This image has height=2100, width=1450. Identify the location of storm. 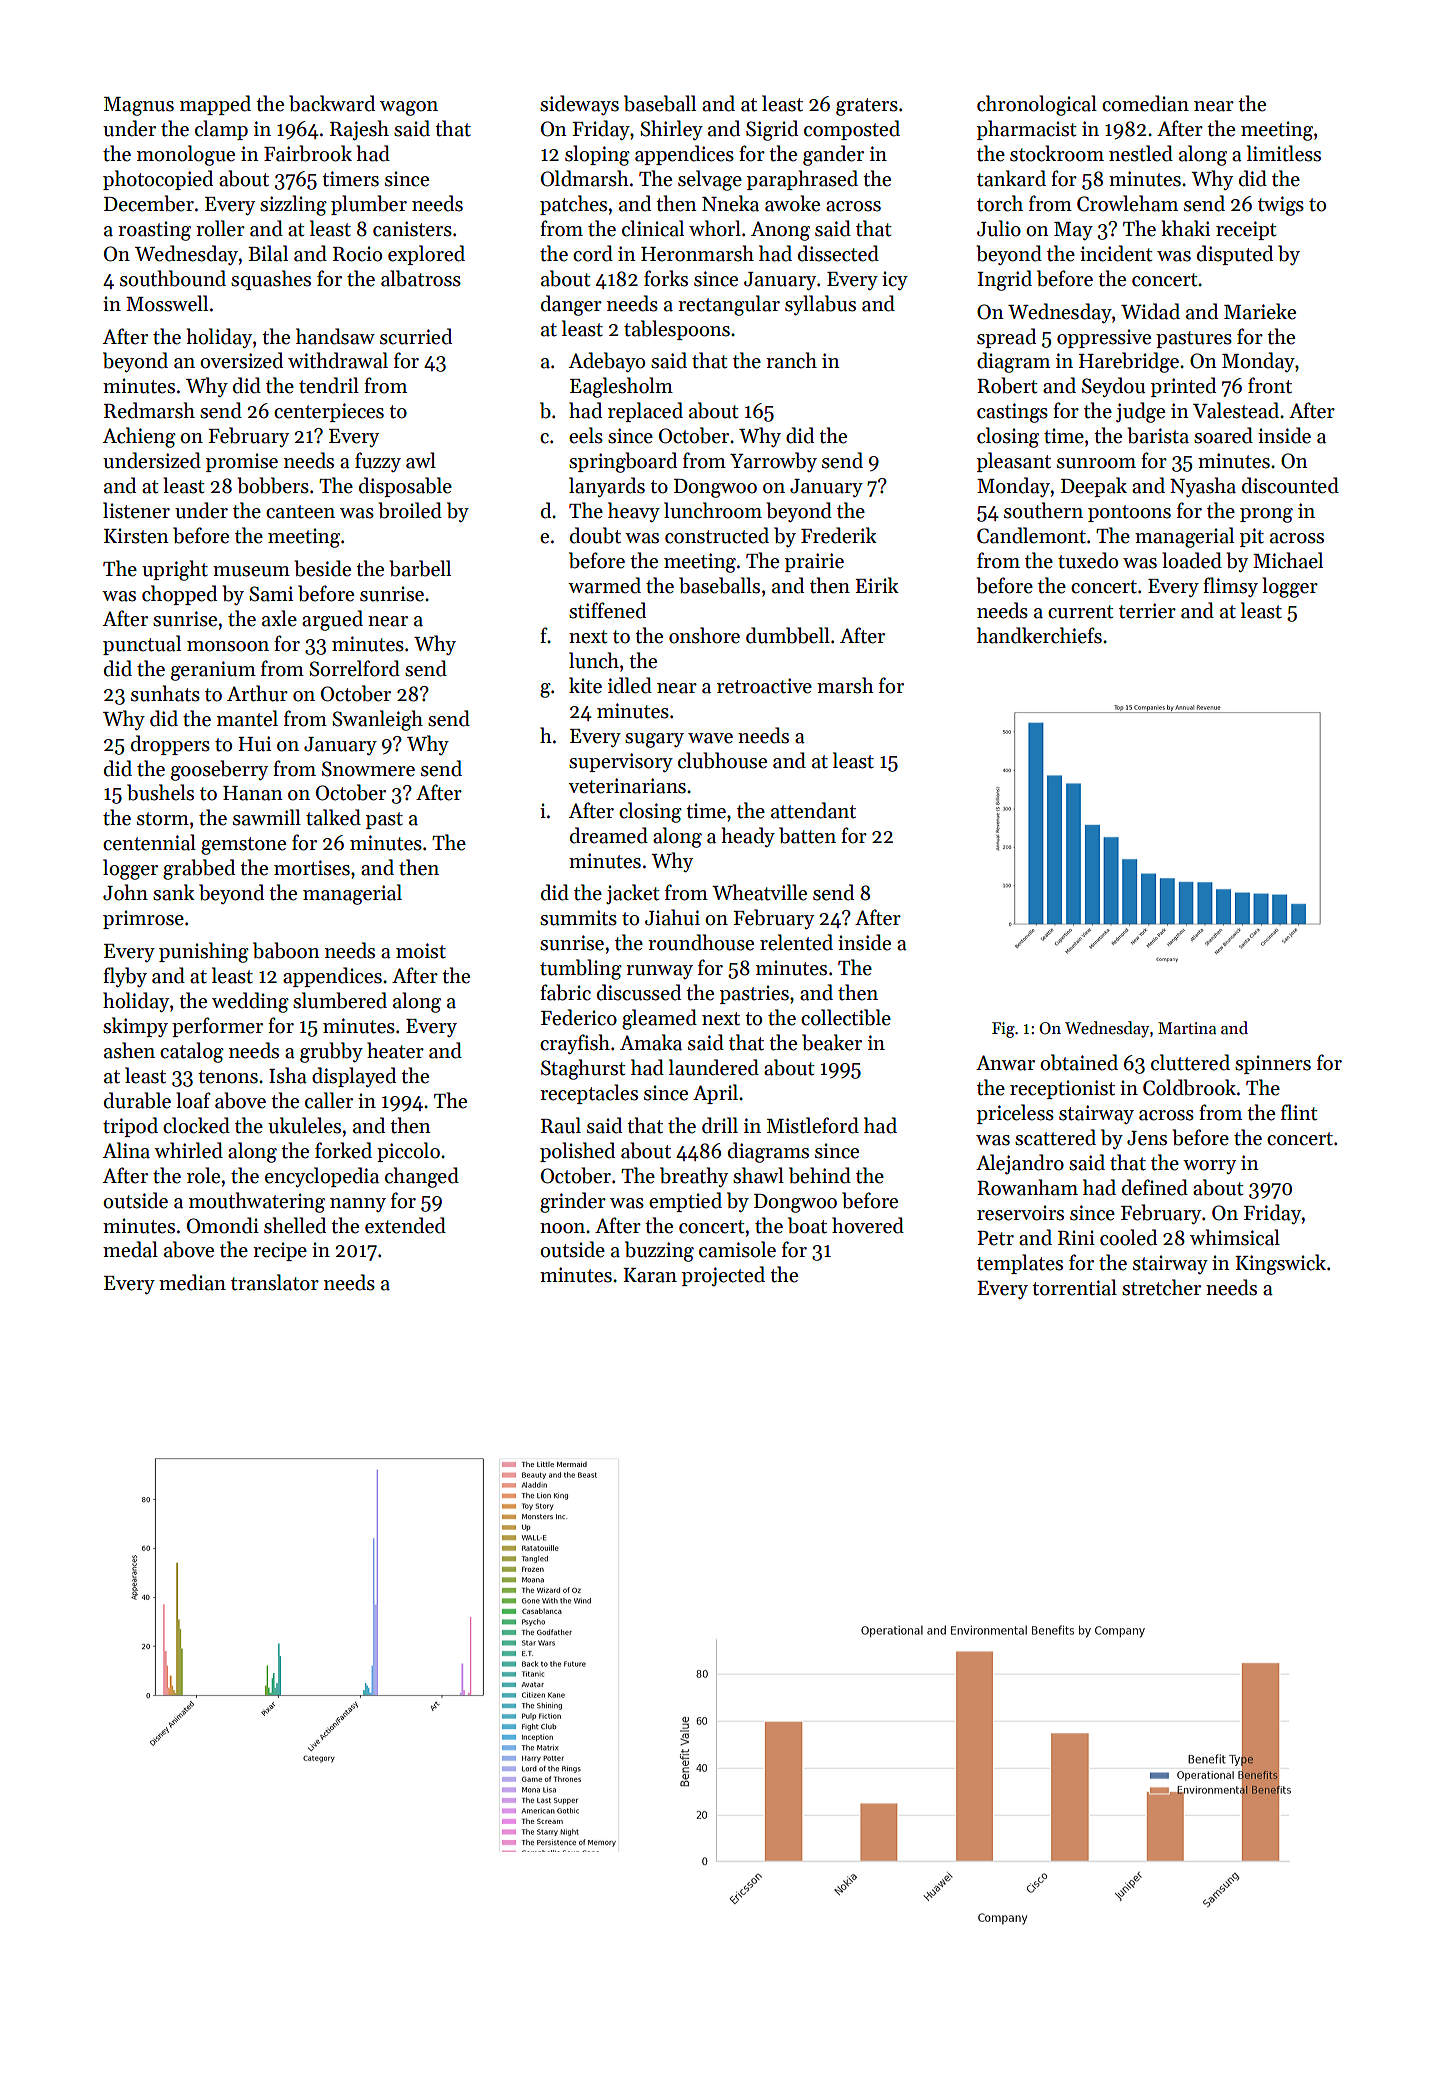
(163, 819).
